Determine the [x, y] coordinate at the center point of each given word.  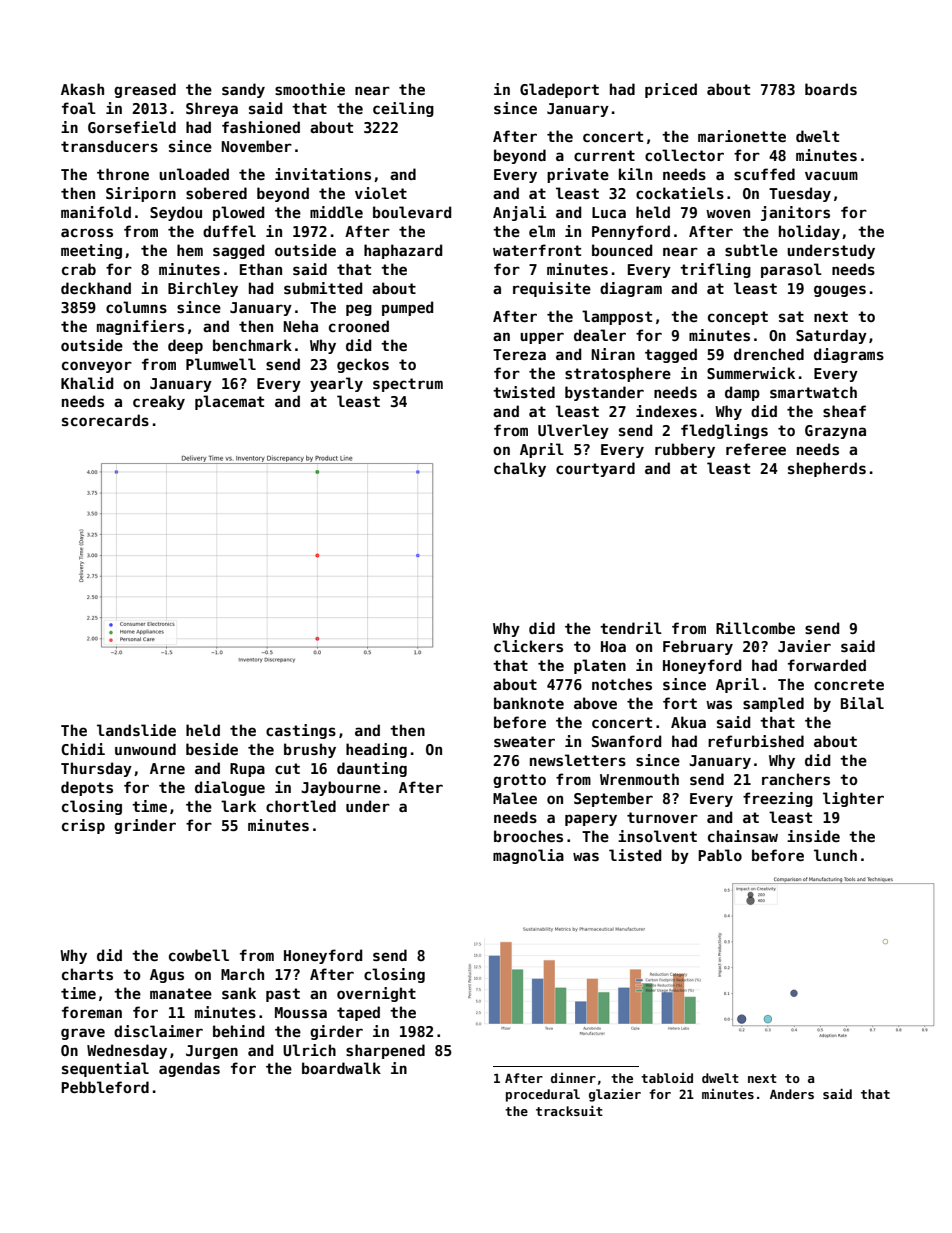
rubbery [685, 450]
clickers [528, 646]
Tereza [519, 354]
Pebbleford [105, 1087]
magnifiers [140, 327]
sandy [243, 90]
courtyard [595, 469]
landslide [136, 730]
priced [671, 90]
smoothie [310, 89]
